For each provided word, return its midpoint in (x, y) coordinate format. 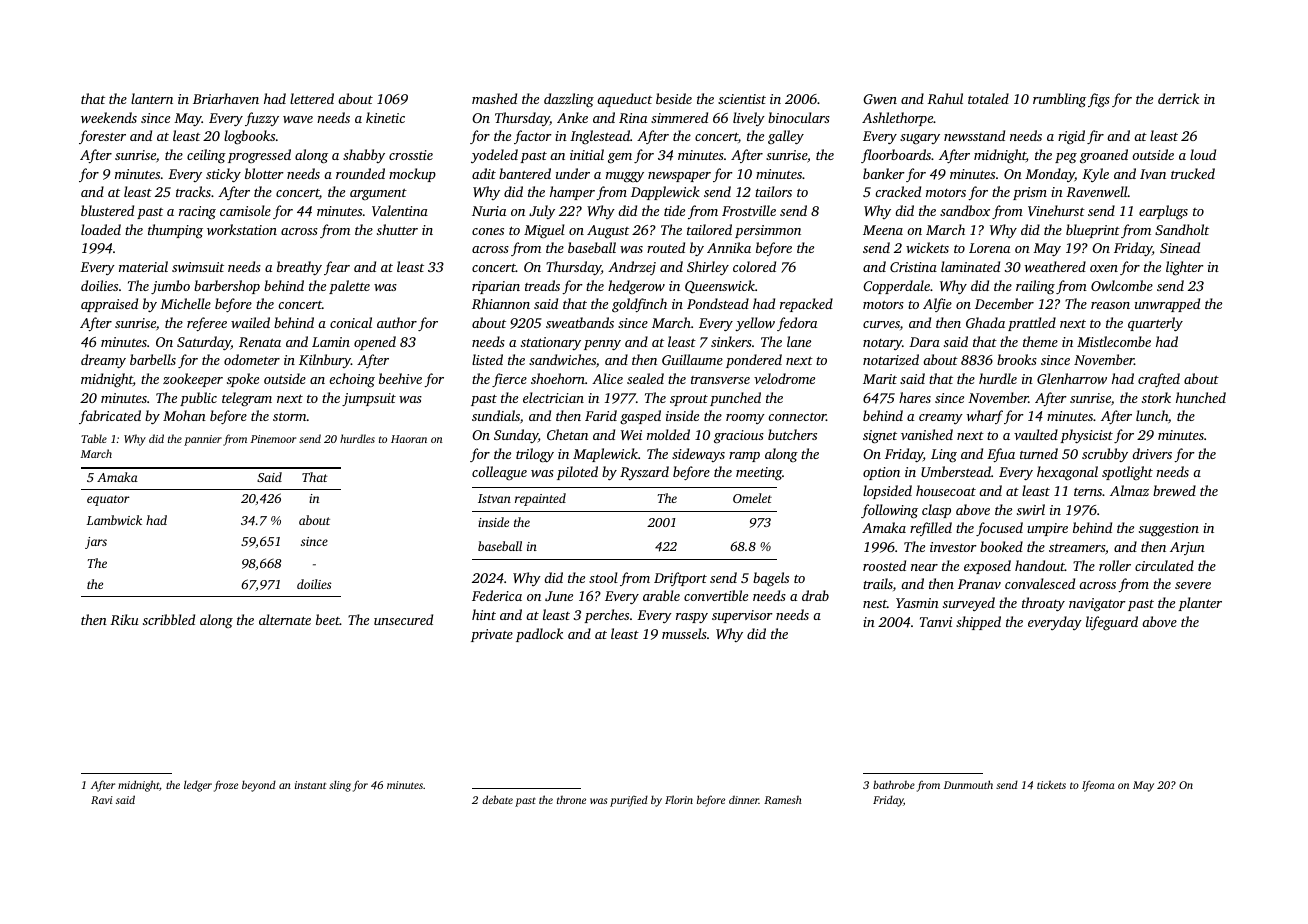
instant (310, 785)
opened (375, 343)
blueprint (1093, 231)
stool (603, 577)
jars (96, 543)
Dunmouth (968, 784)
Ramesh (783, 800)
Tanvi (936, 622)
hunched (1201, 397)
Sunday (516, 436)
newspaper (679, 177)
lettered (312, 98)
